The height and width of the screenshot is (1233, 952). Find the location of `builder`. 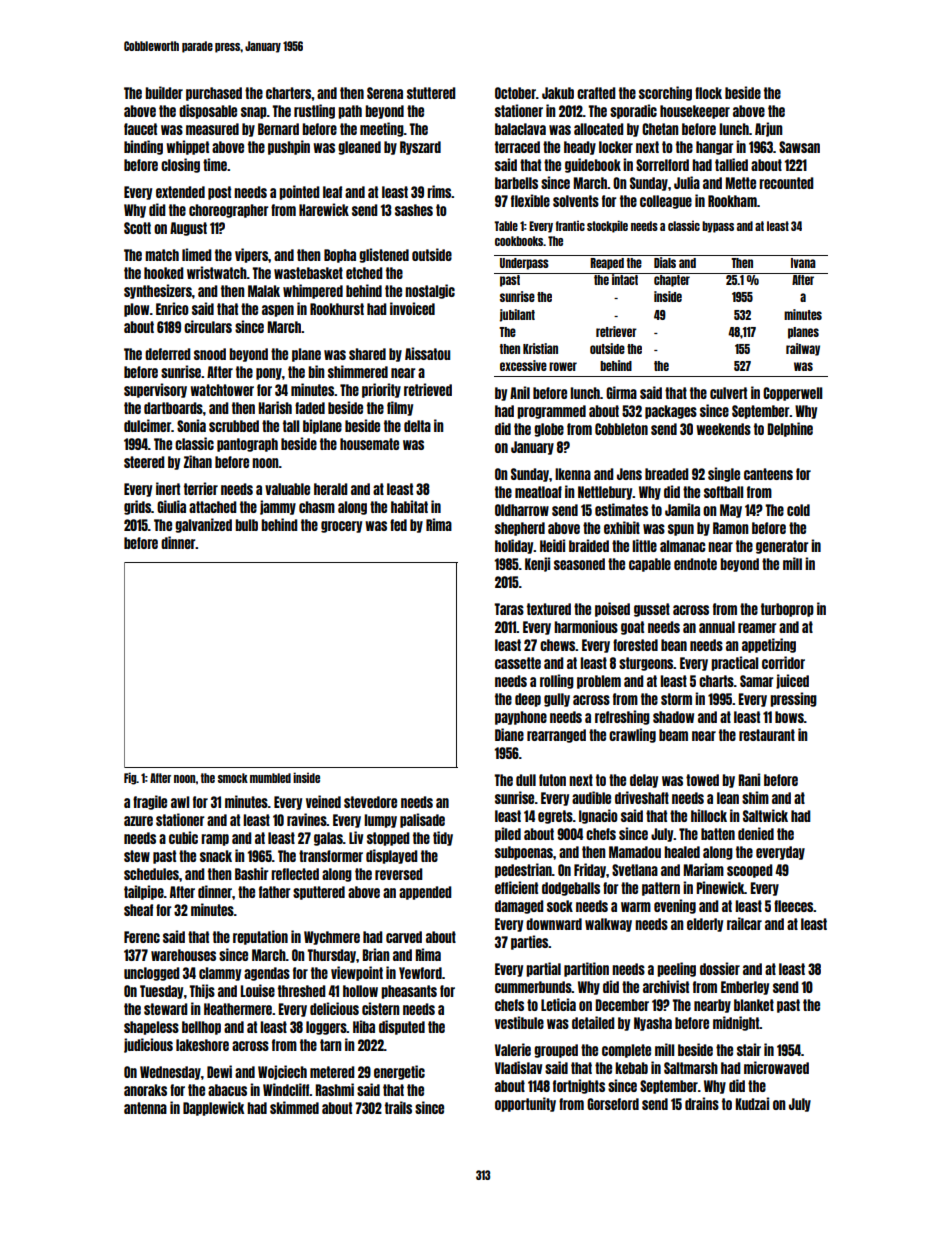

builder is located at coordinates (164, 92).
